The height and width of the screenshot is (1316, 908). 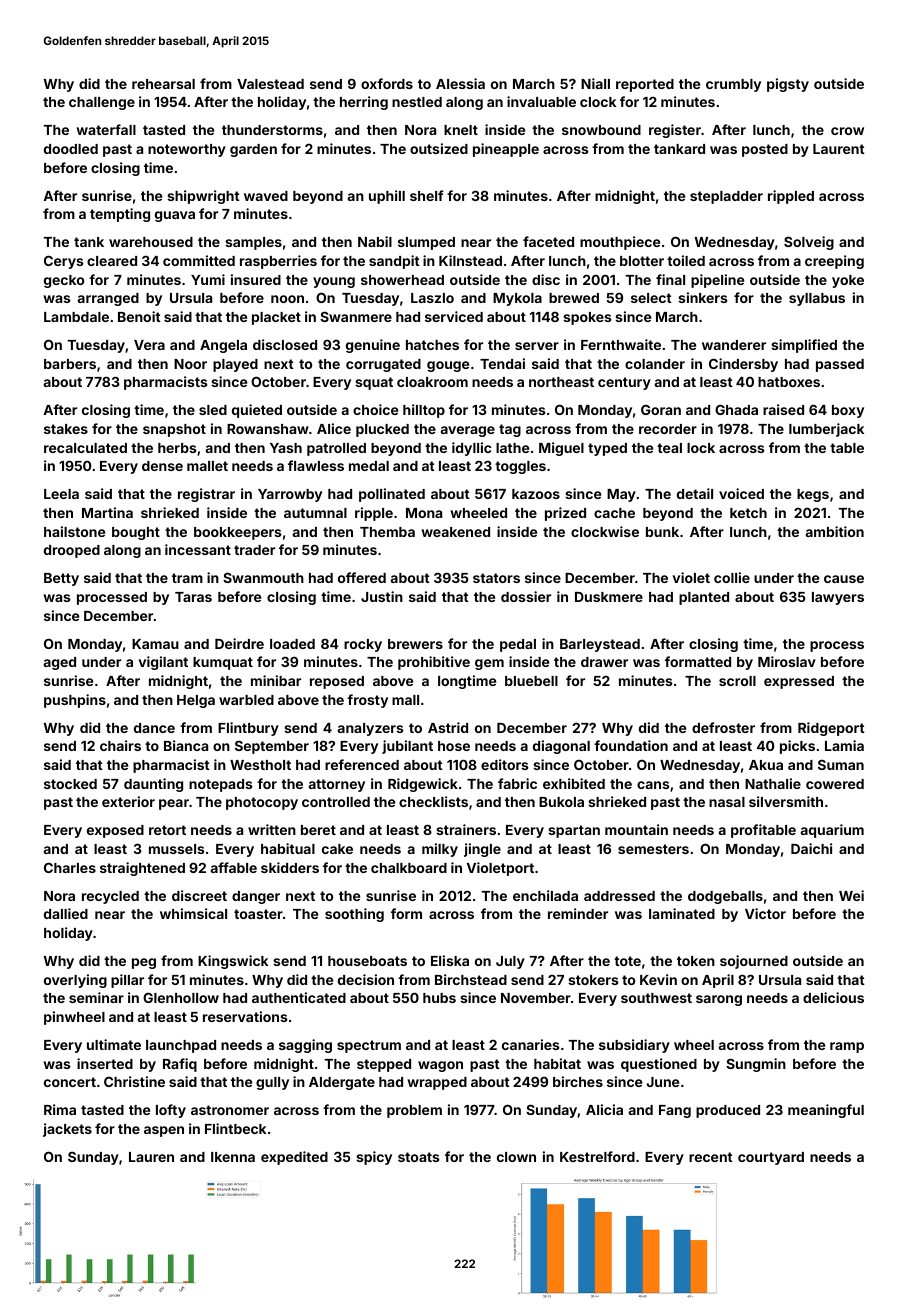 What do you see at coordinates (102, 103) in the screenshot?
I see `challenge` at bounding box center [102, 103].
